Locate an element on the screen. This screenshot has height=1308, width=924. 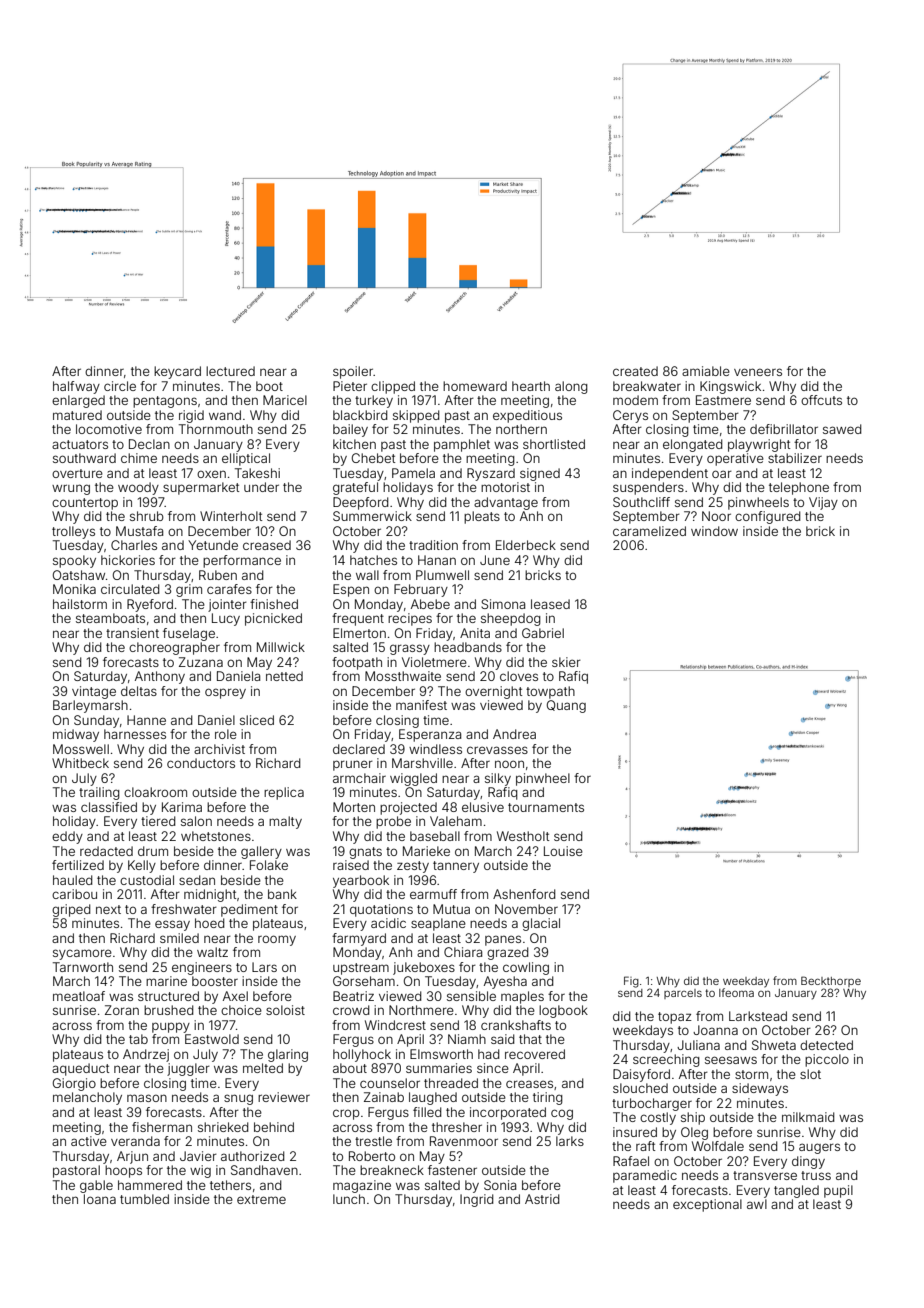
Quang is located at coordinates (566, 706).
